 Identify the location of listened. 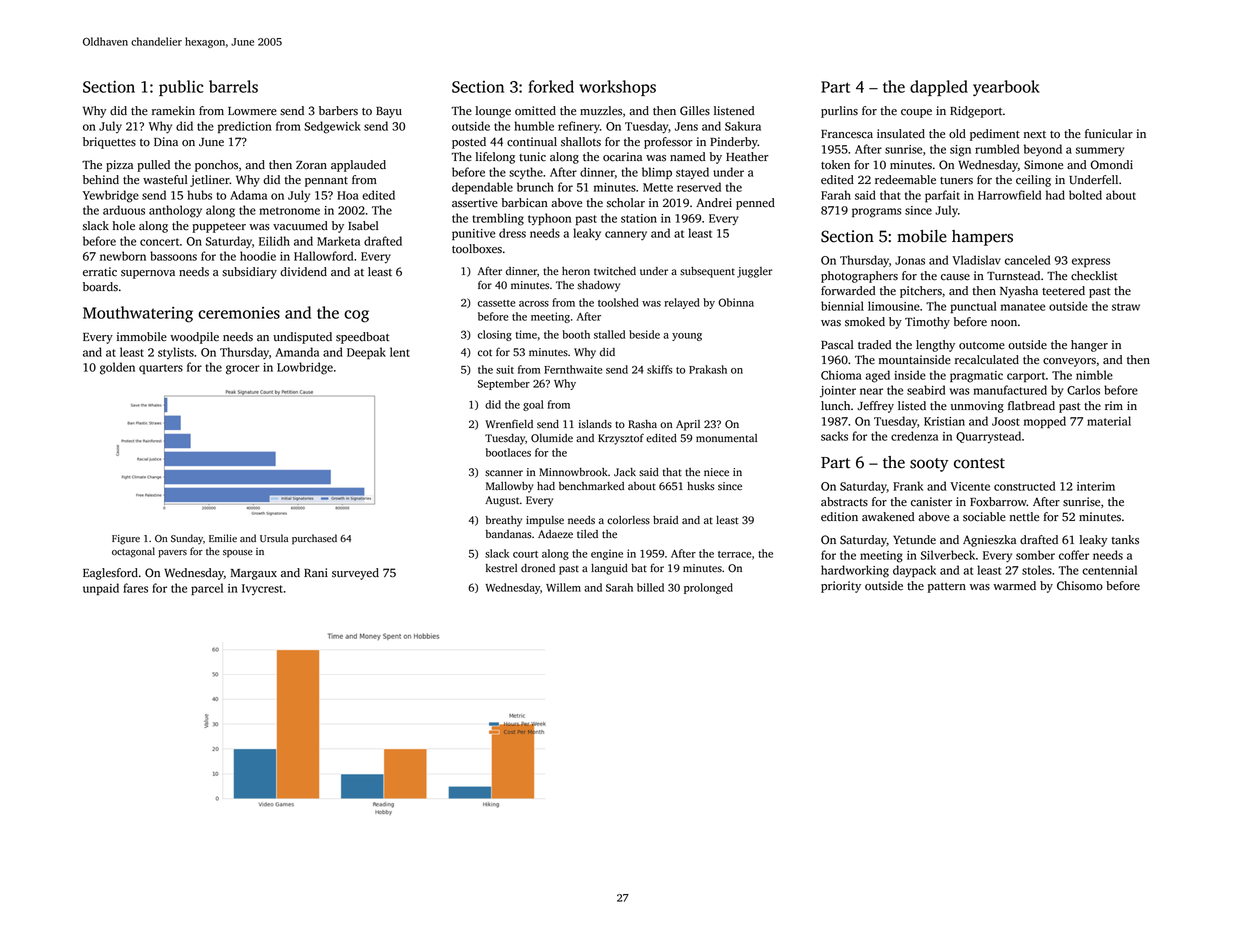
(734, 111).
